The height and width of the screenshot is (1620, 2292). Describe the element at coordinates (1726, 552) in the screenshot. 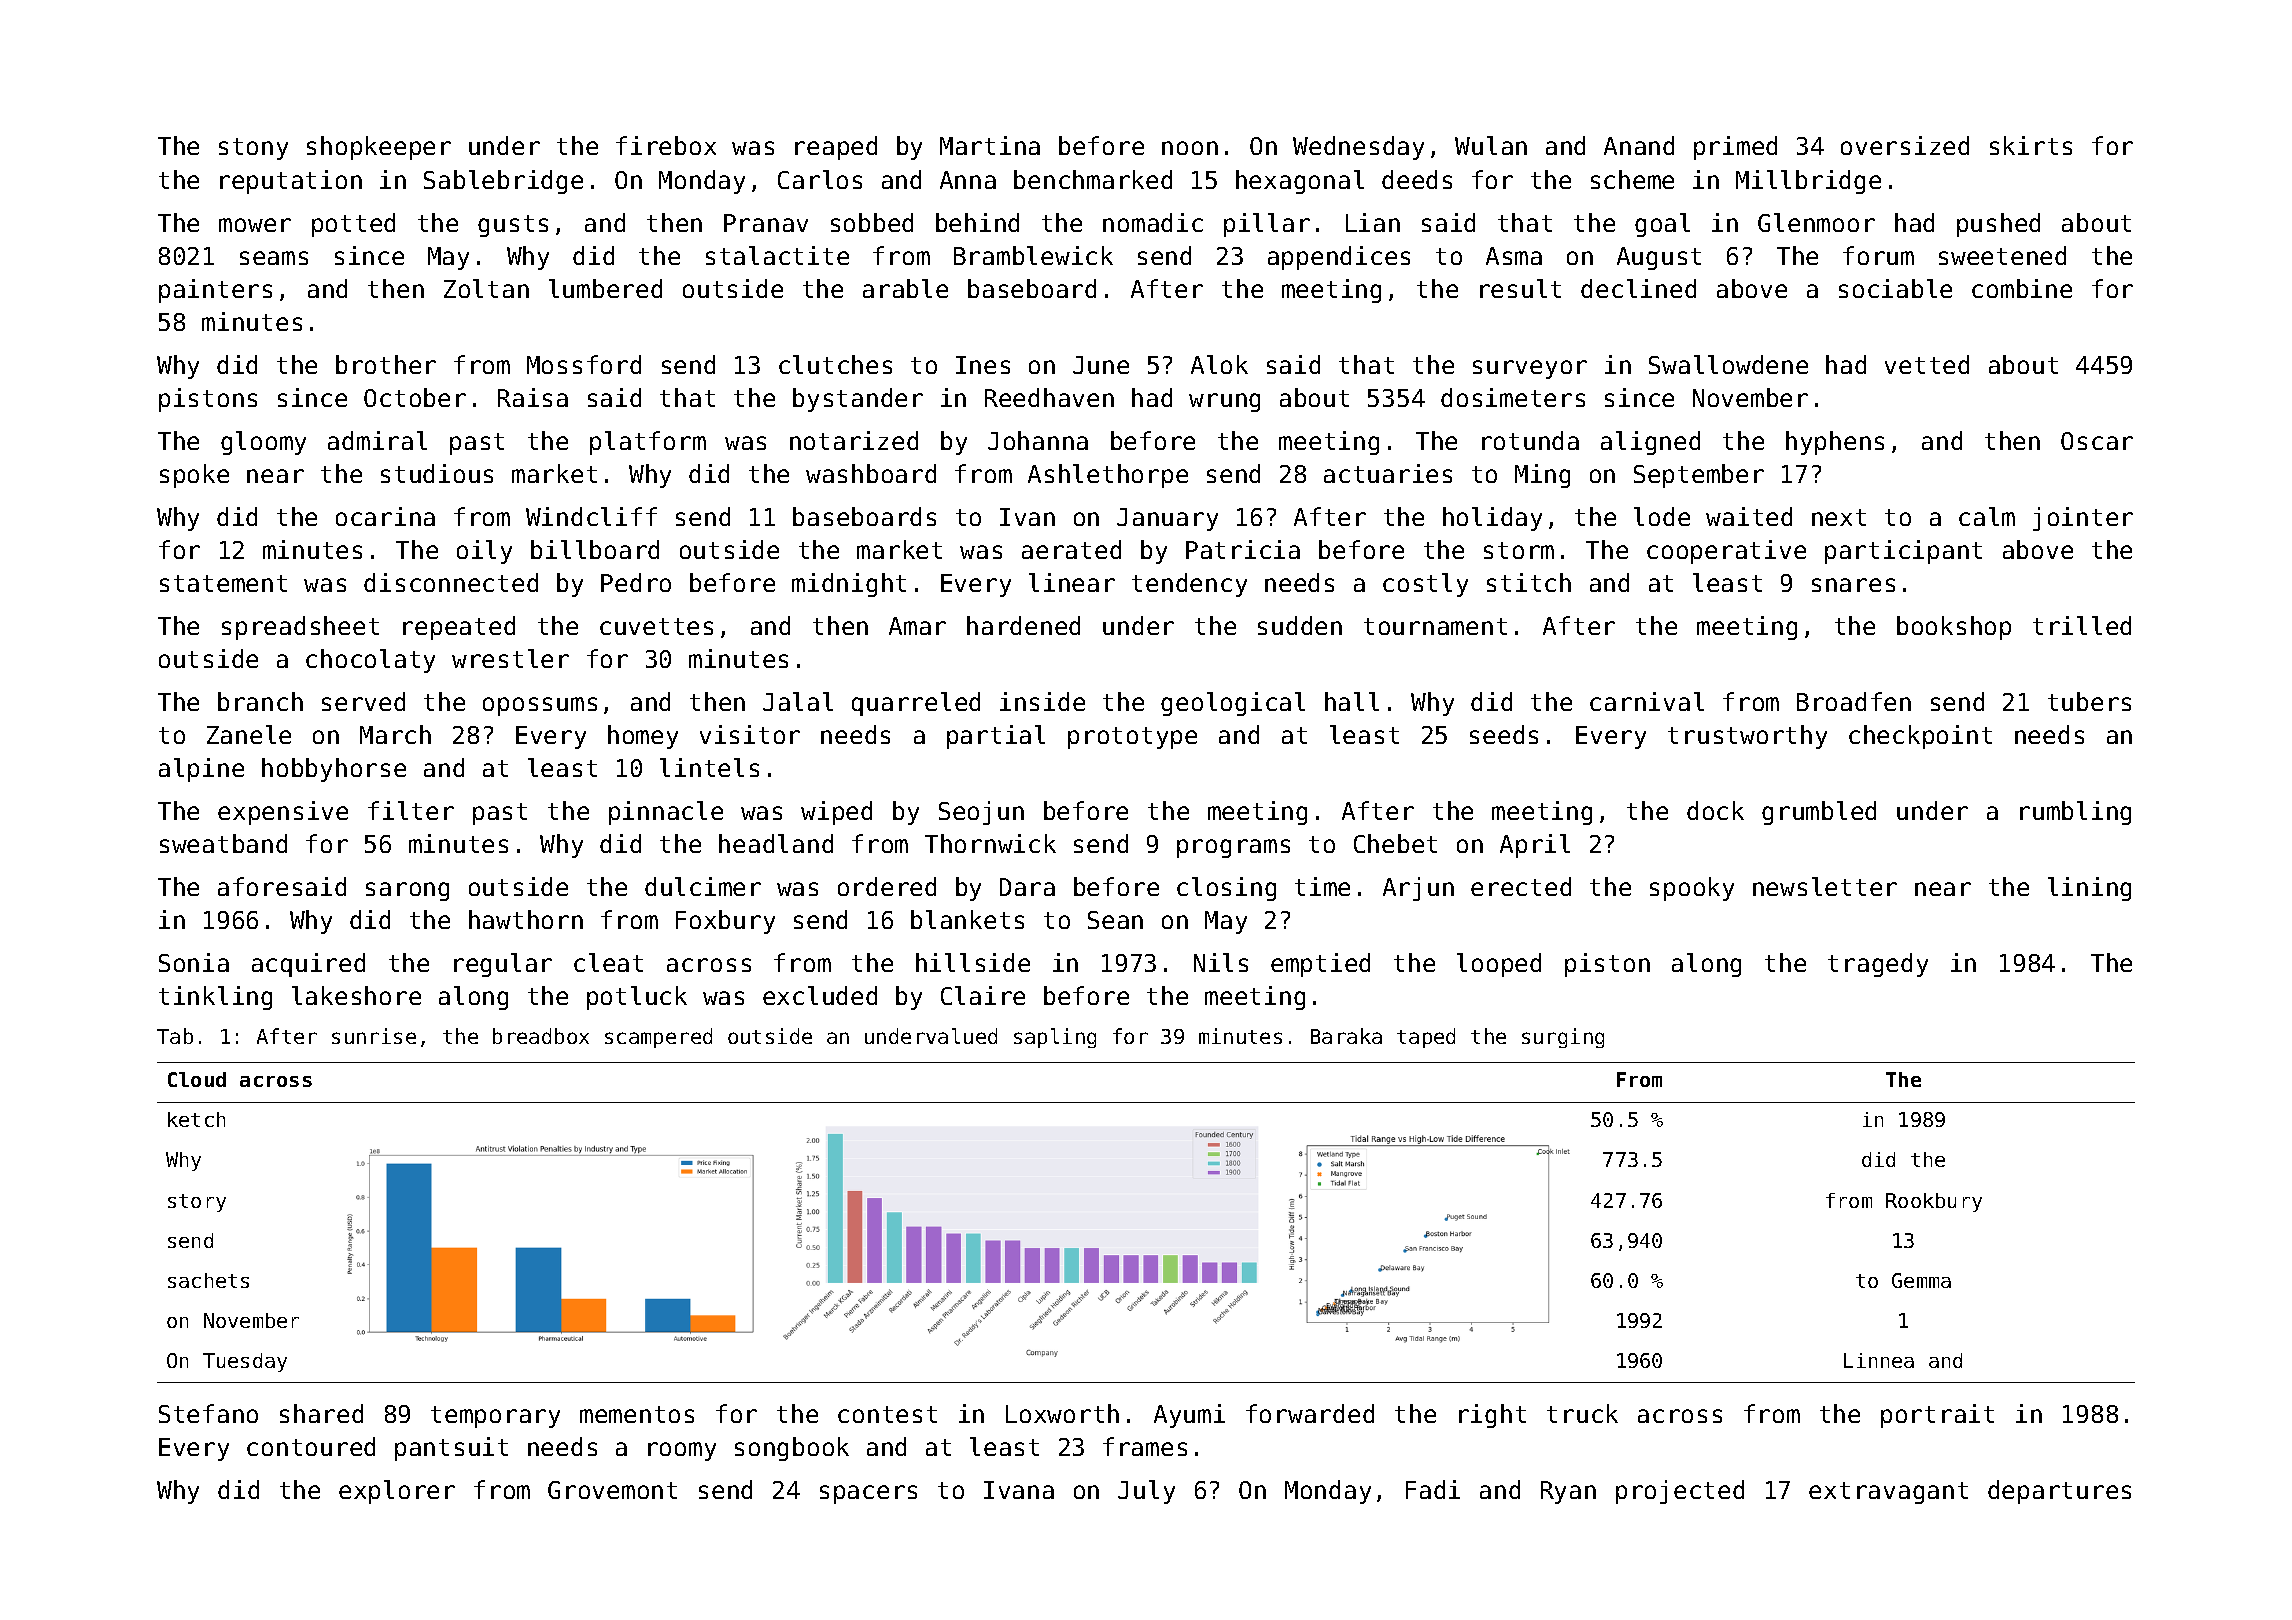

I see `cooperative` at that location.
